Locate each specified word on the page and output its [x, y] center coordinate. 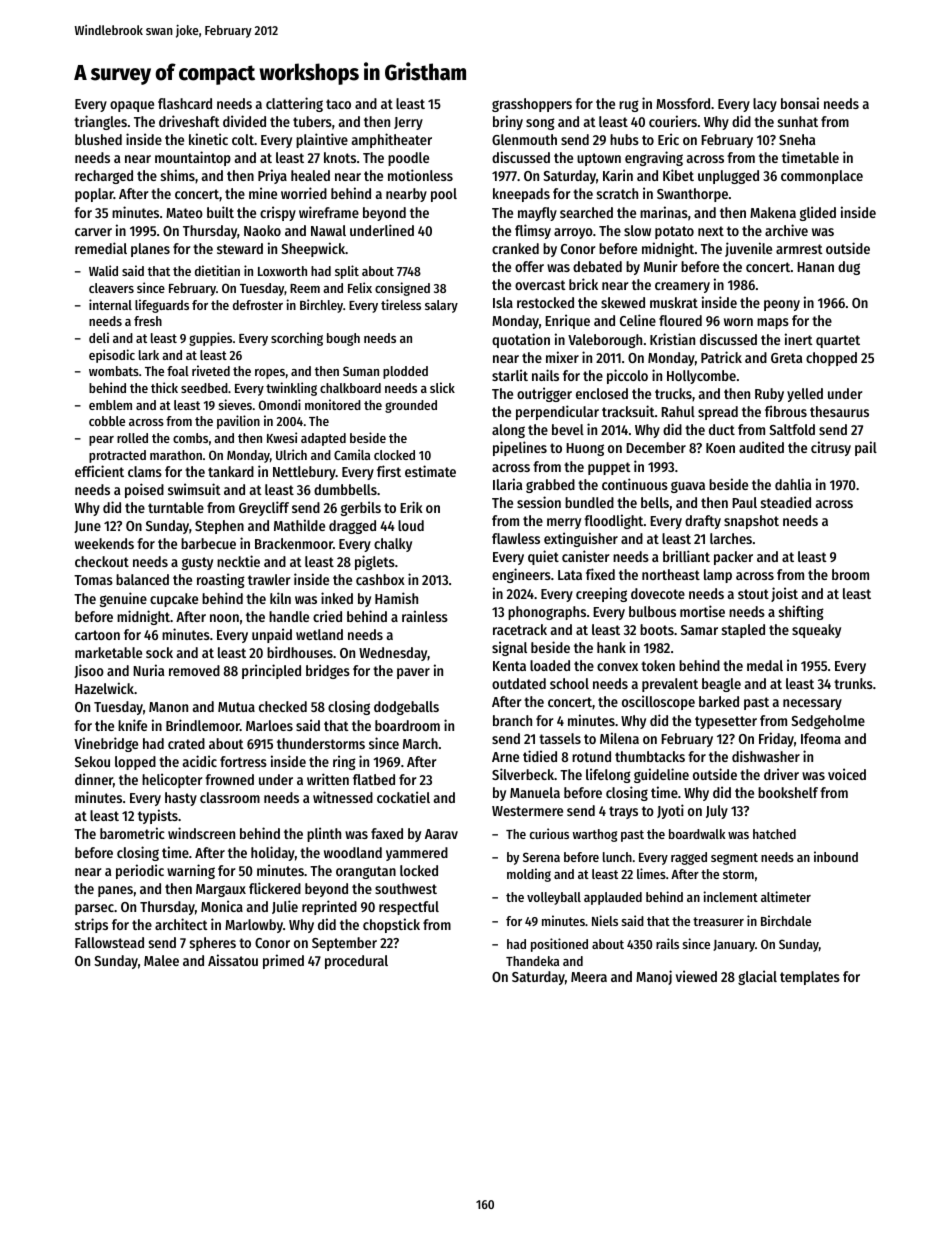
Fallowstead [109, 942]
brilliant [686, 556]
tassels [560, 738]
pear [101, 441]
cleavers [111, 288]
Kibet [678, 175]
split [347, 272]
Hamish [396, 598]
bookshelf [788, 792]
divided [244, 121]
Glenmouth [524, 139]
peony [782, 305]
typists [158, 816]
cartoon [97, 635]
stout [753, 594]
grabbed [550, 486]
